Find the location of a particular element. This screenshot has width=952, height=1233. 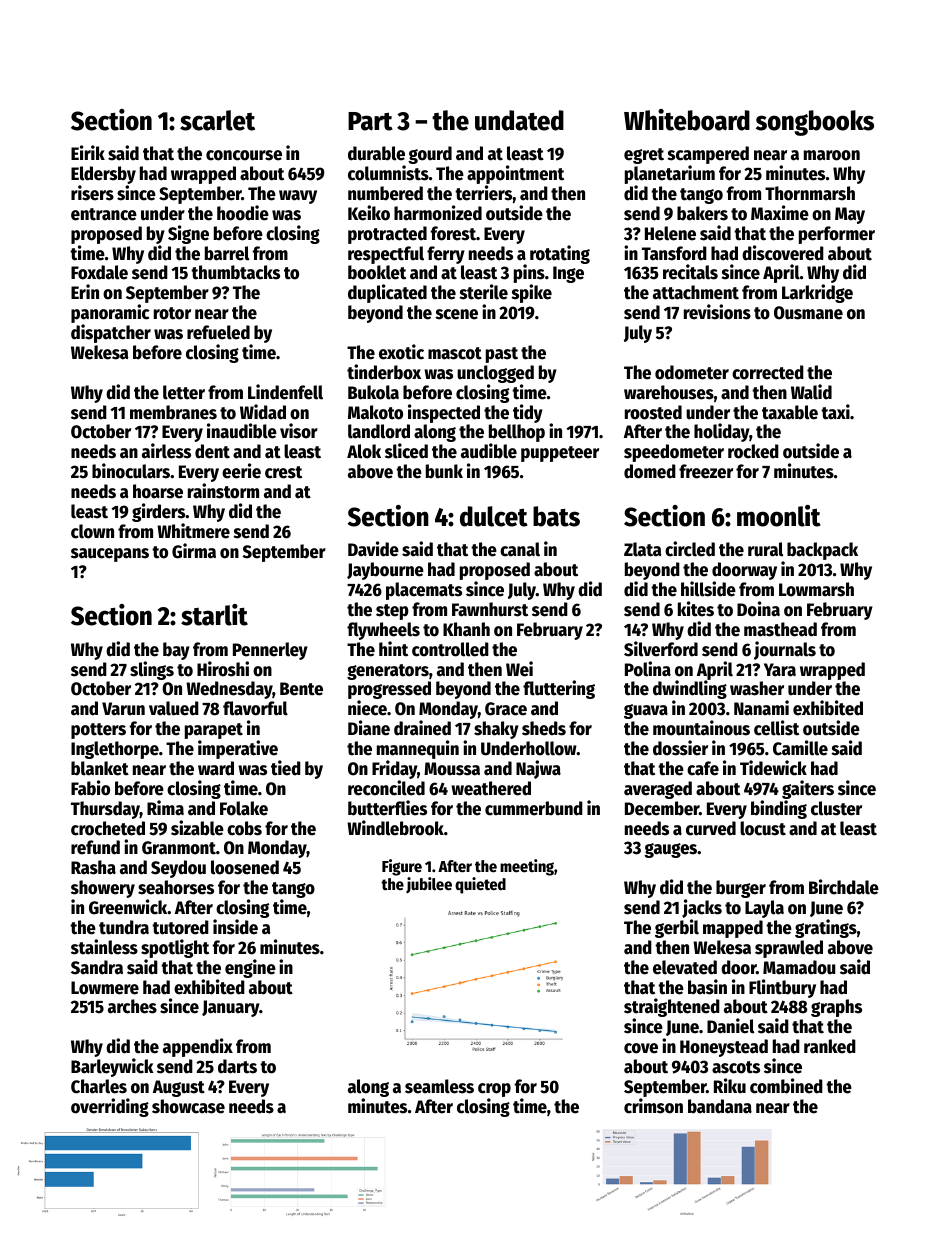

quieted is located at coordinates (480, 885).
